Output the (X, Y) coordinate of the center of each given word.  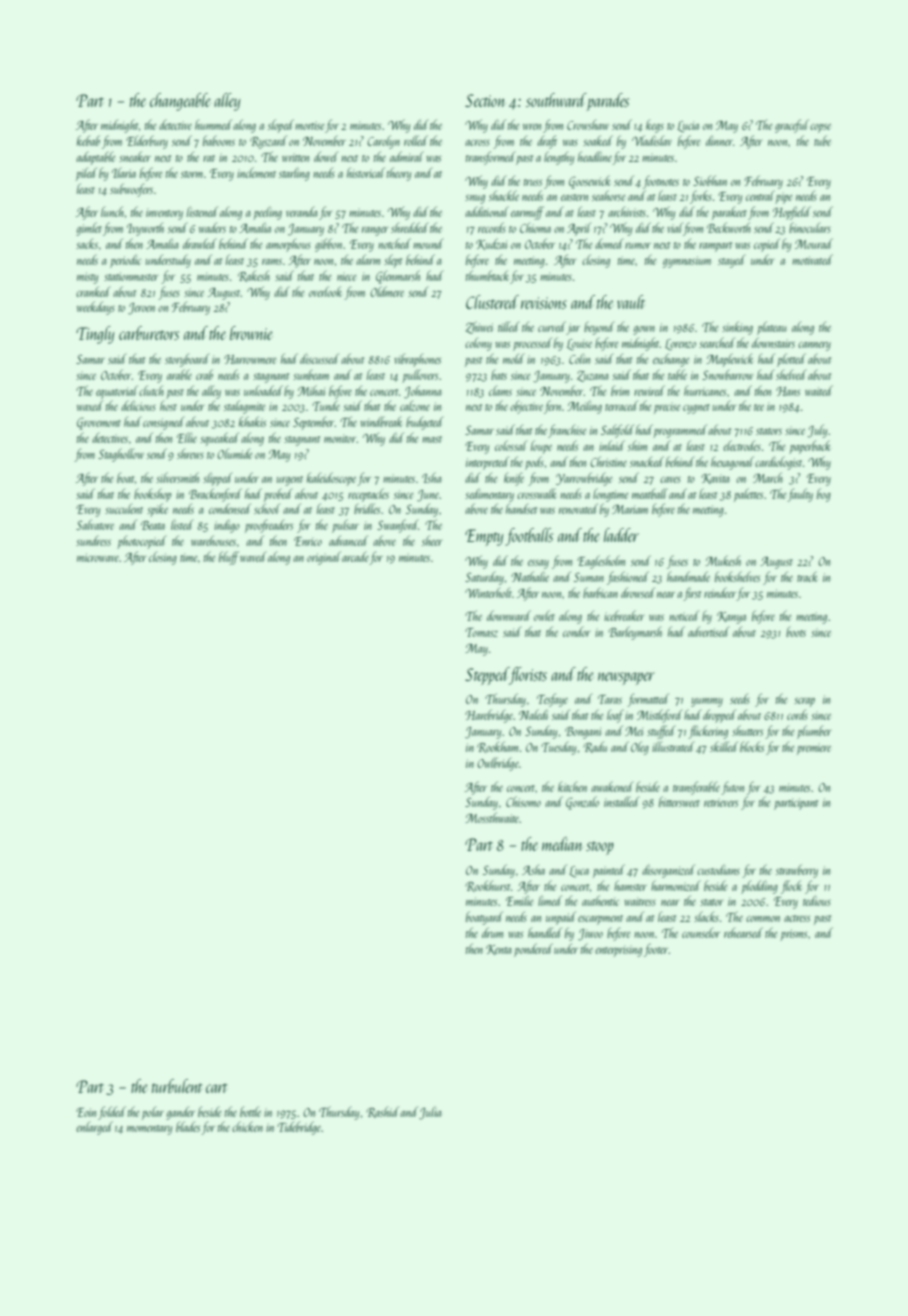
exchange (671, 360)
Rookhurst (487, 886)
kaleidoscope (331, 479)
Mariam (630, 509)
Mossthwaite (492, 817)
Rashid (382, 1112)
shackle (504, 195)
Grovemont (99, 423)
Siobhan (710, 180)
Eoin (86, 1112)
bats (499, 374)
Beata (153, 525)
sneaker (135, 156)
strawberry (797, 871)
